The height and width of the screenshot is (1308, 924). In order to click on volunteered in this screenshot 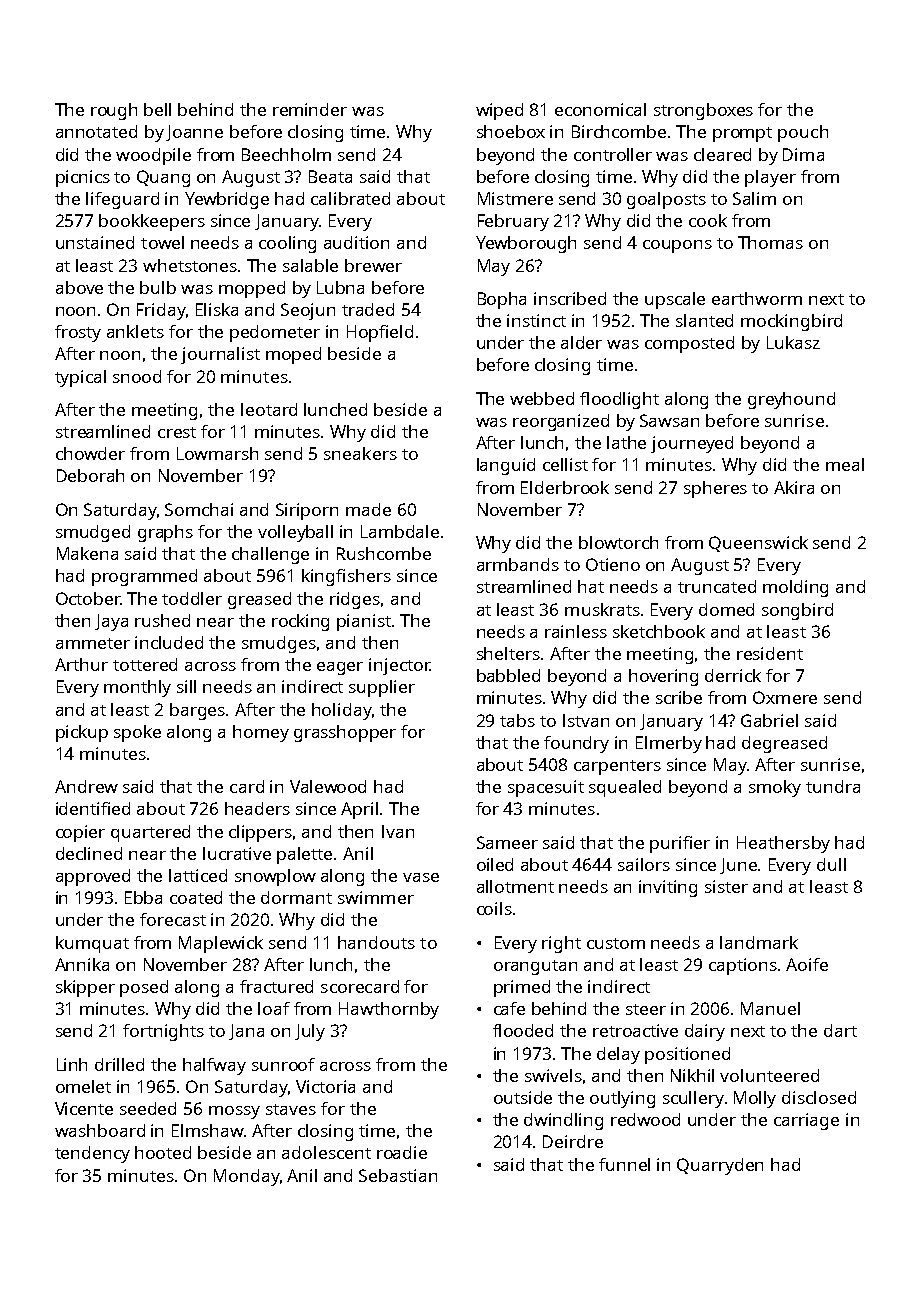, I will do `click(769, 1075)`.
